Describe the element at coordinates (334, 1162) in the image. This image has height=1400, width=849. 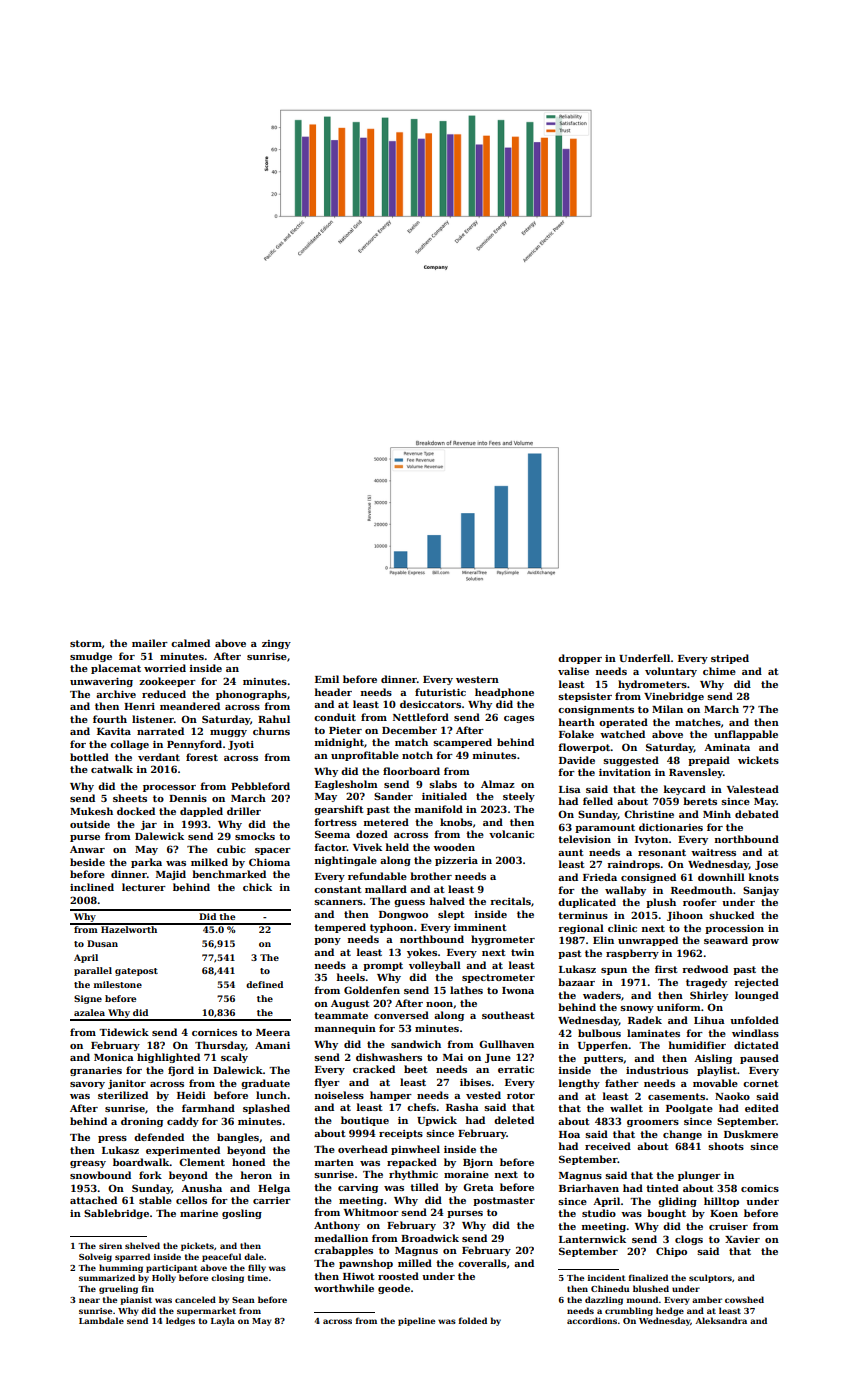
I see `marten` at that location.
